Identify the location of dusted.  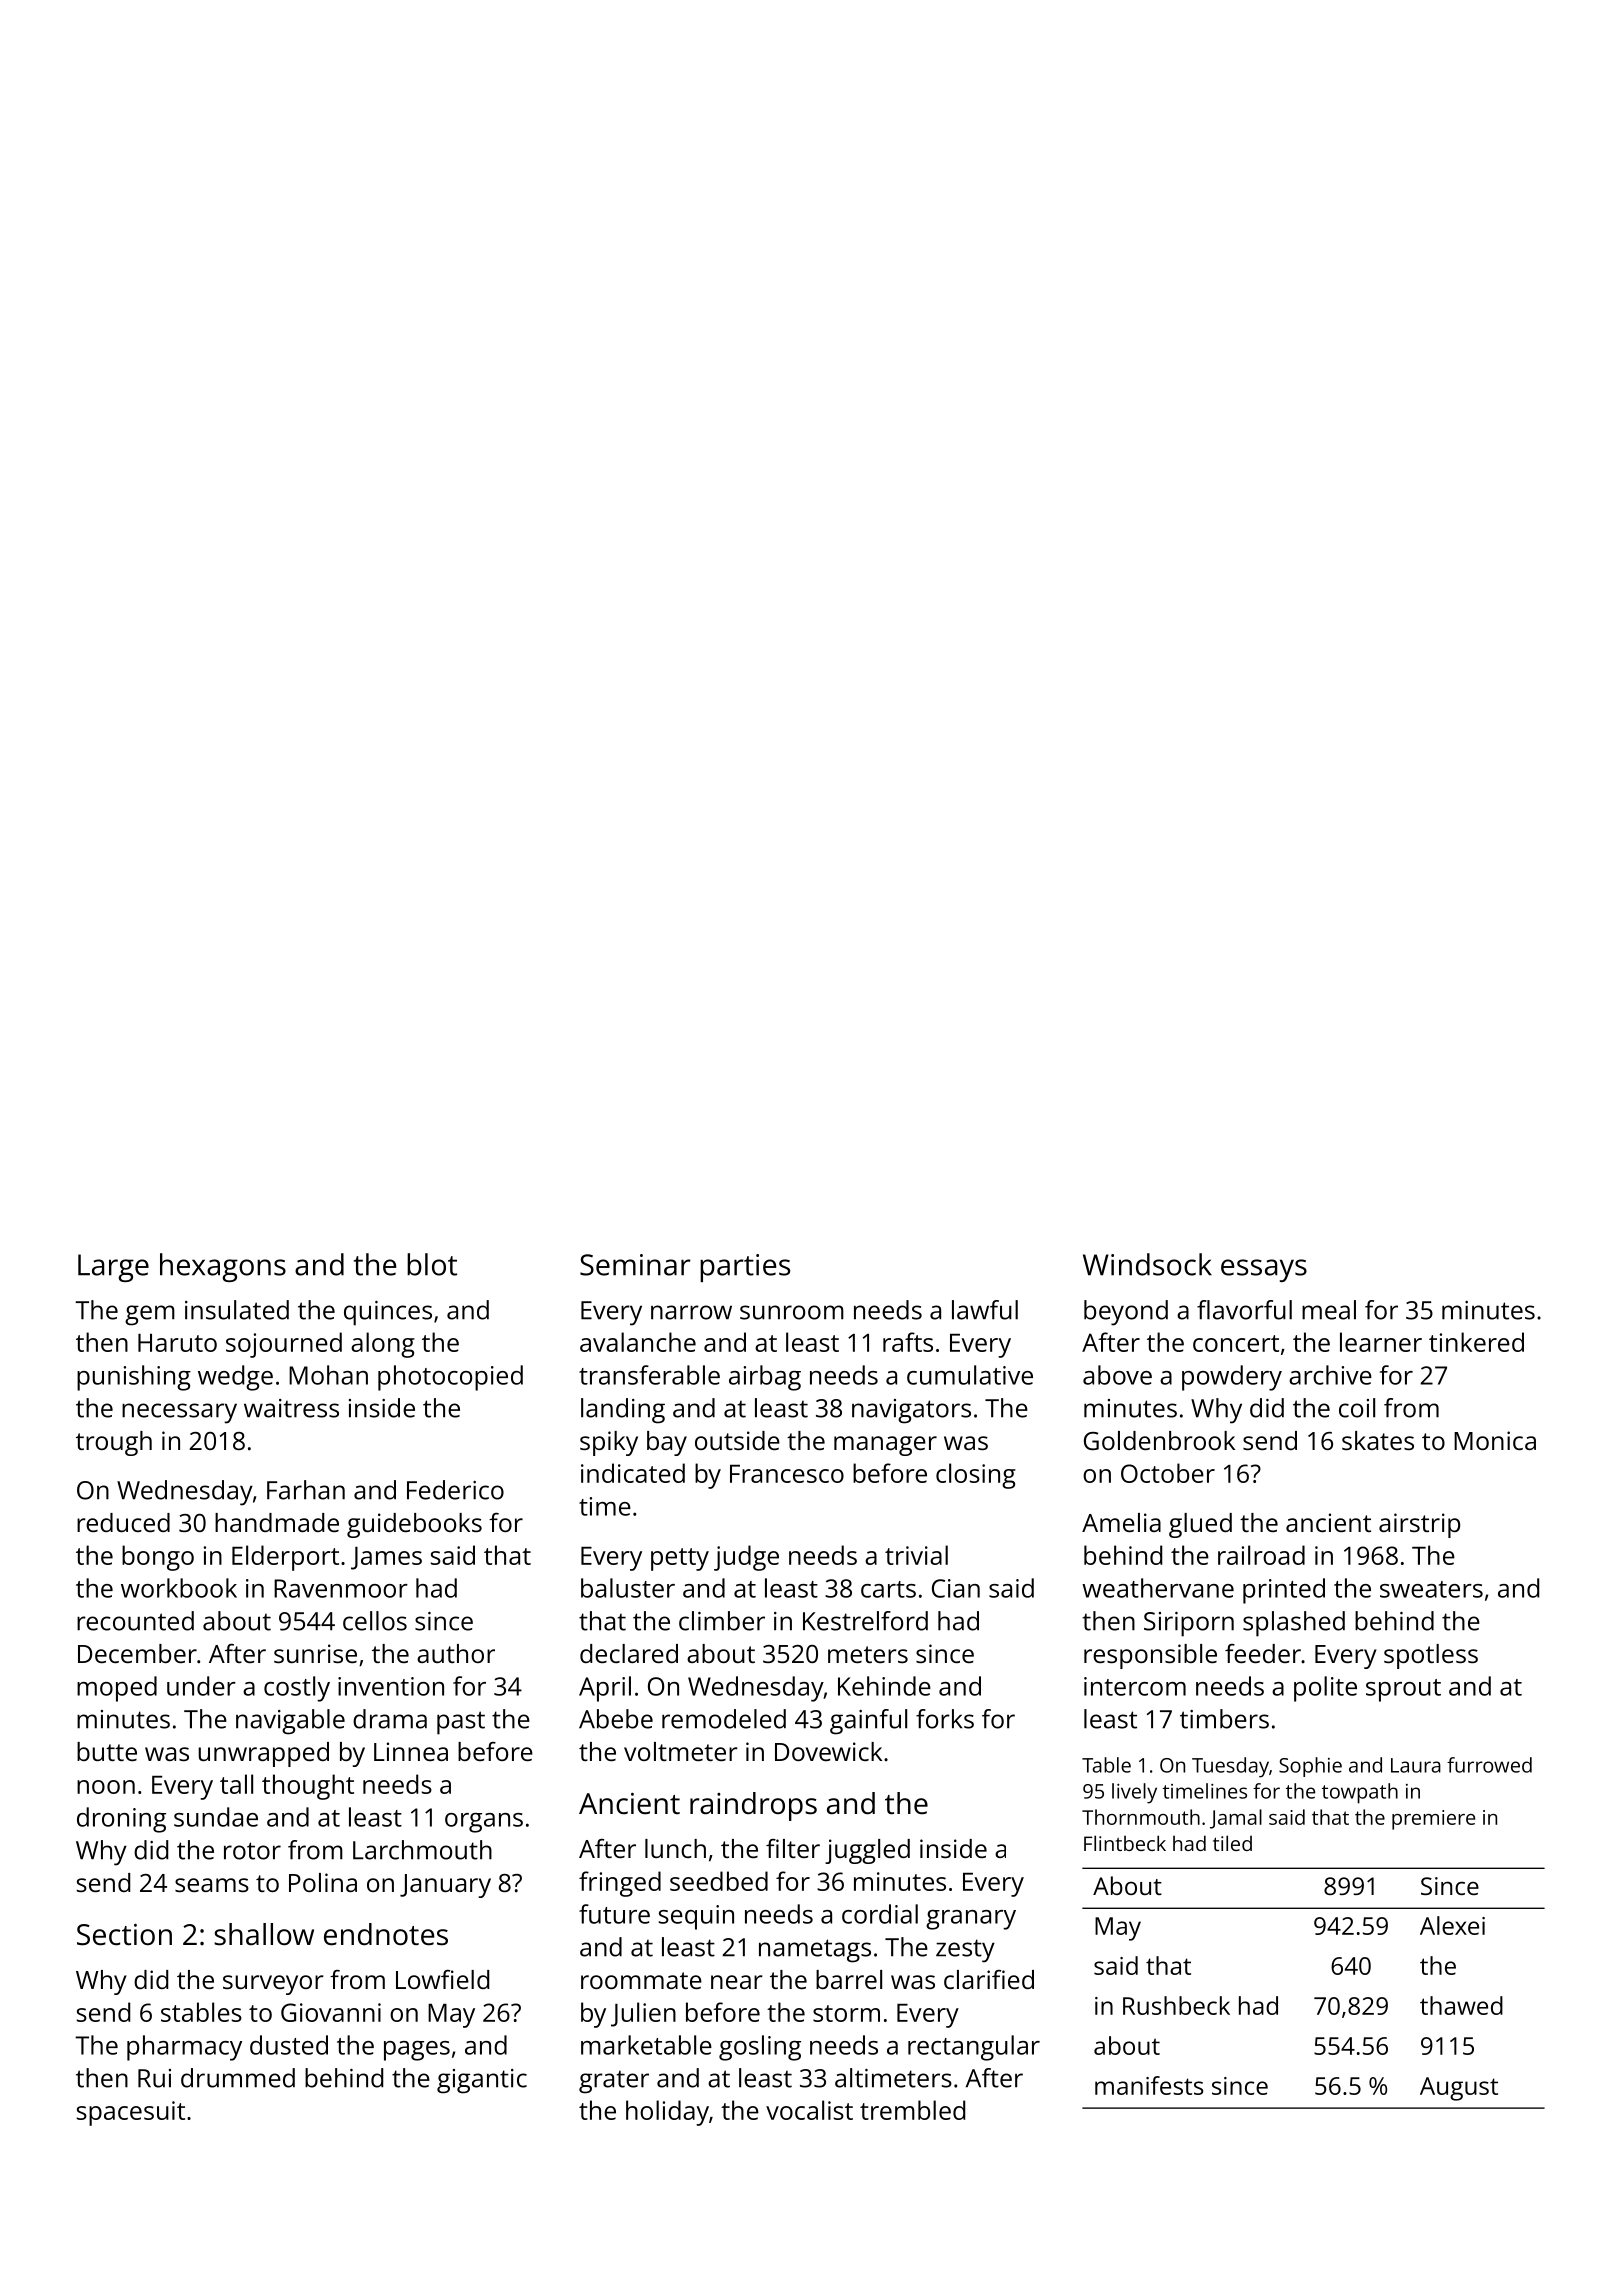
(289, 2045).
